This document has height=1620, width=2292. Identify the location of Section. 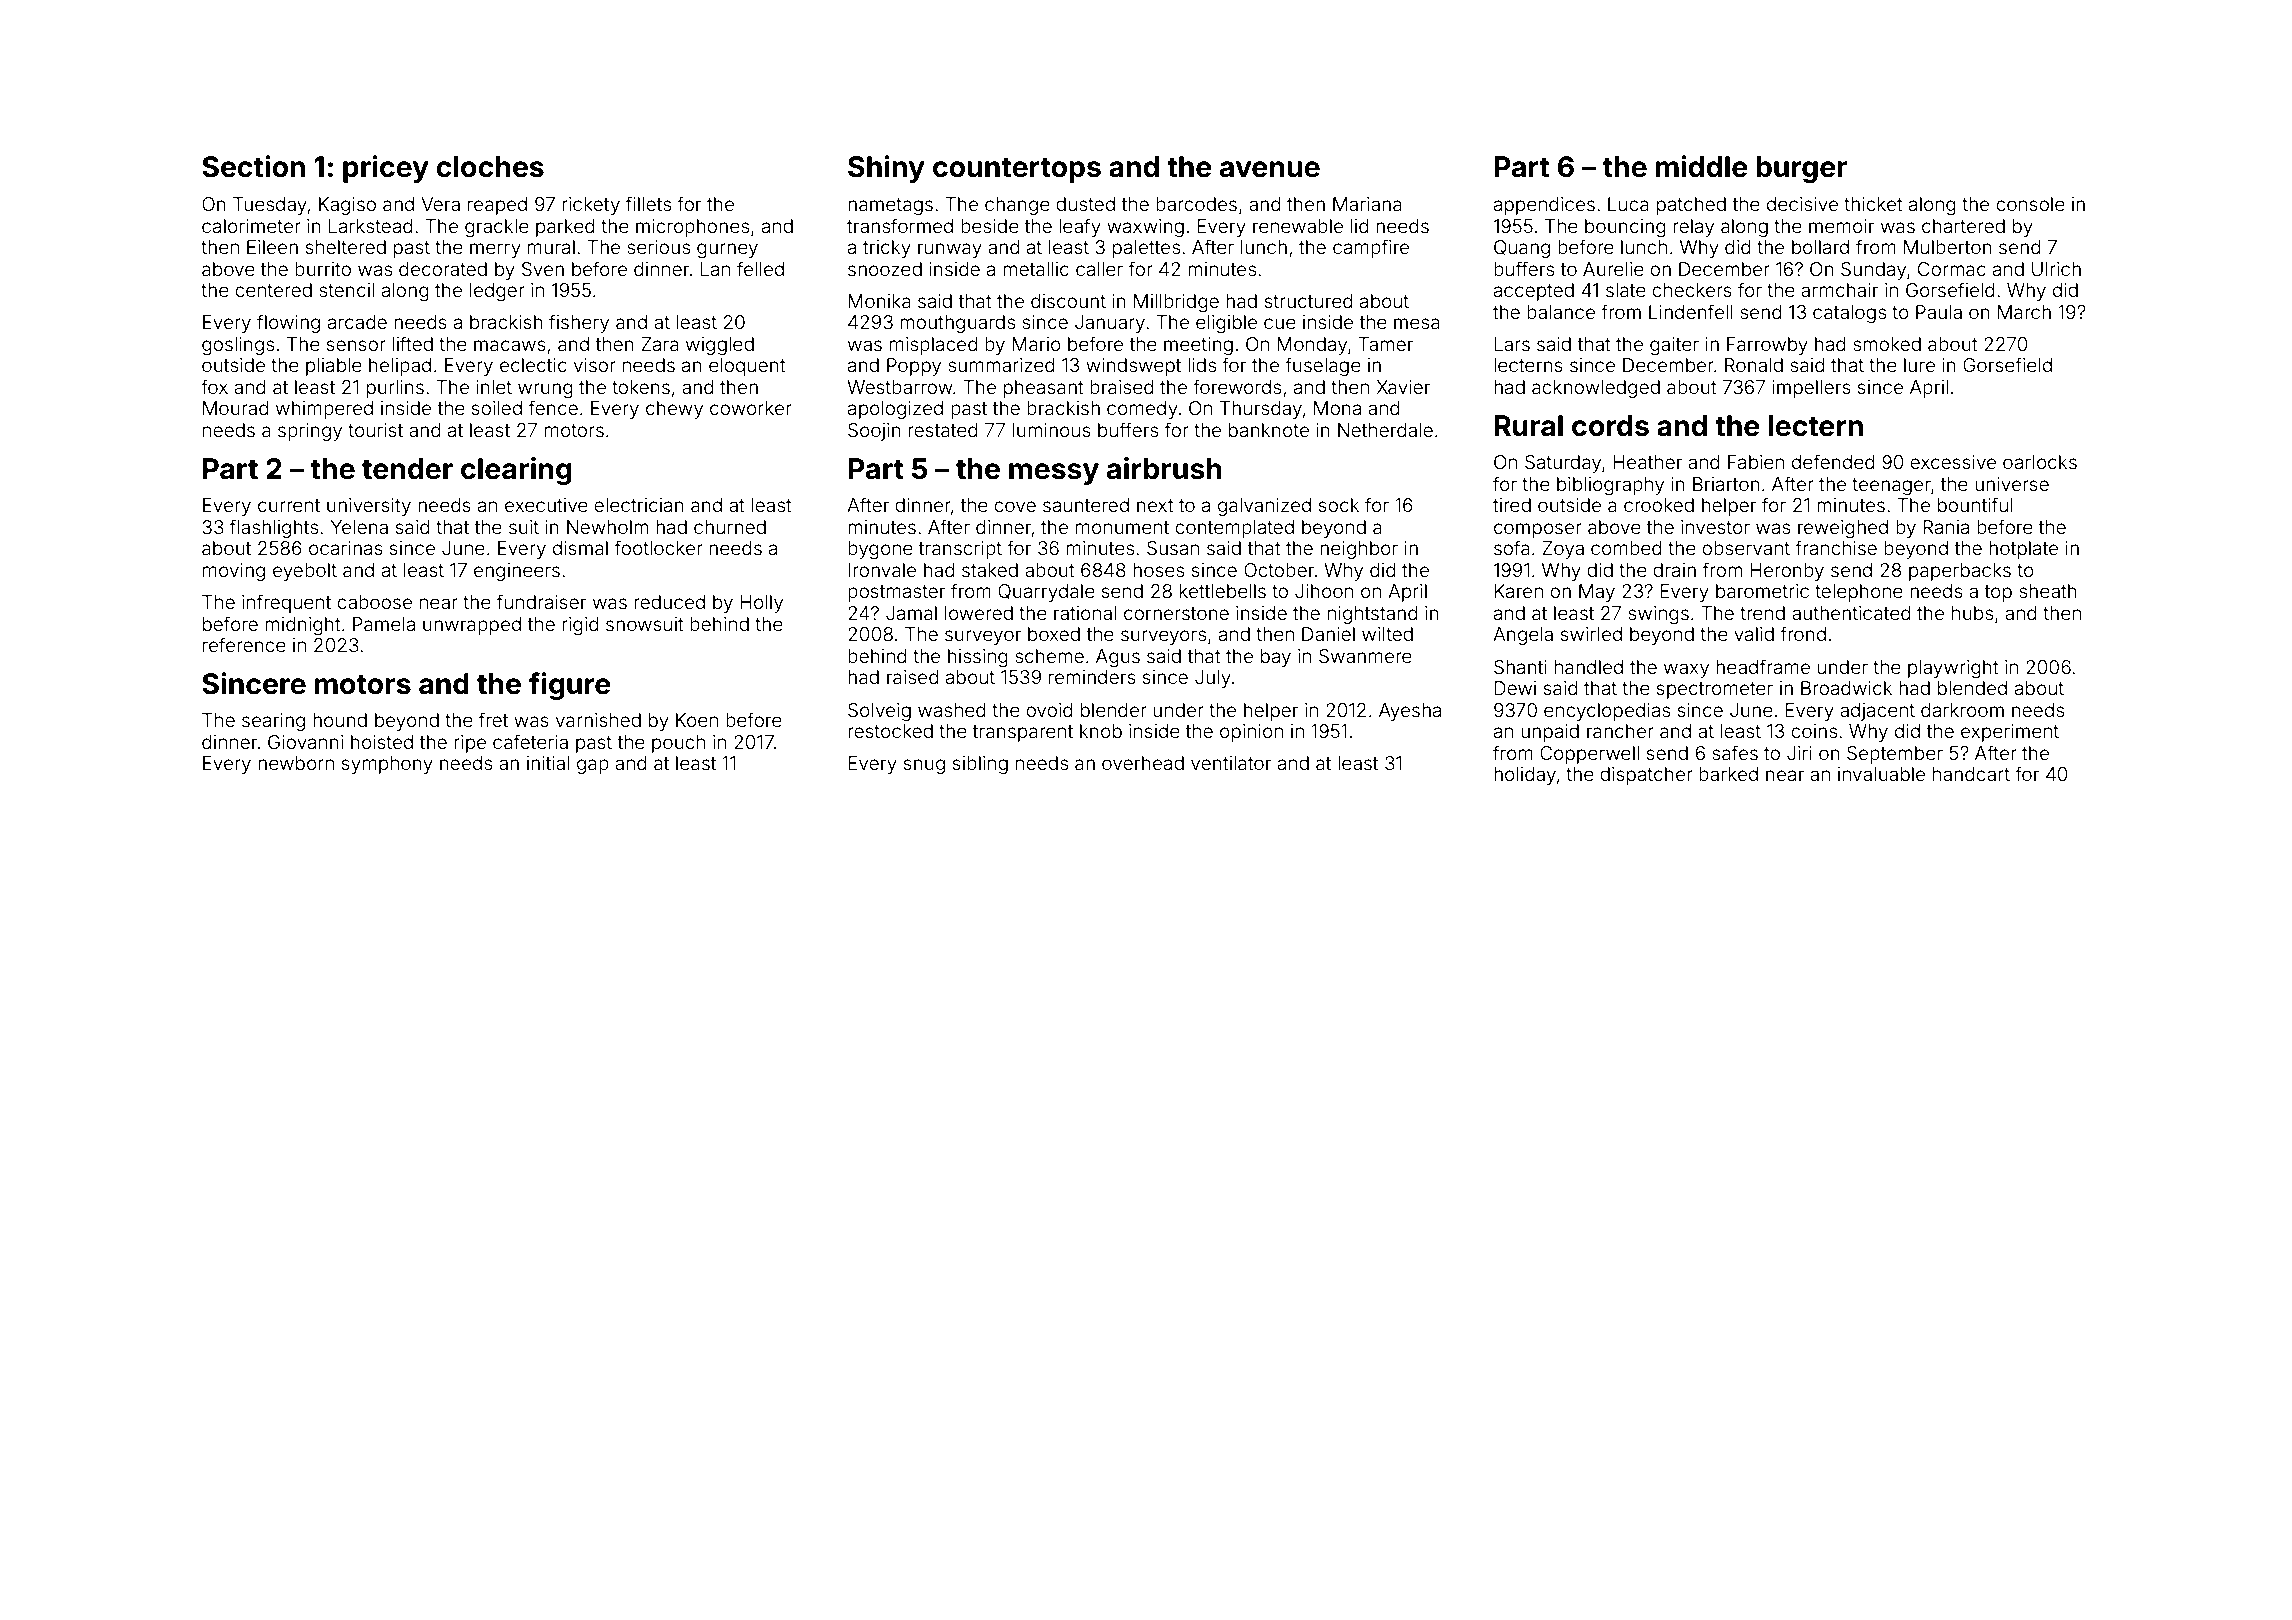
(253, 166).
